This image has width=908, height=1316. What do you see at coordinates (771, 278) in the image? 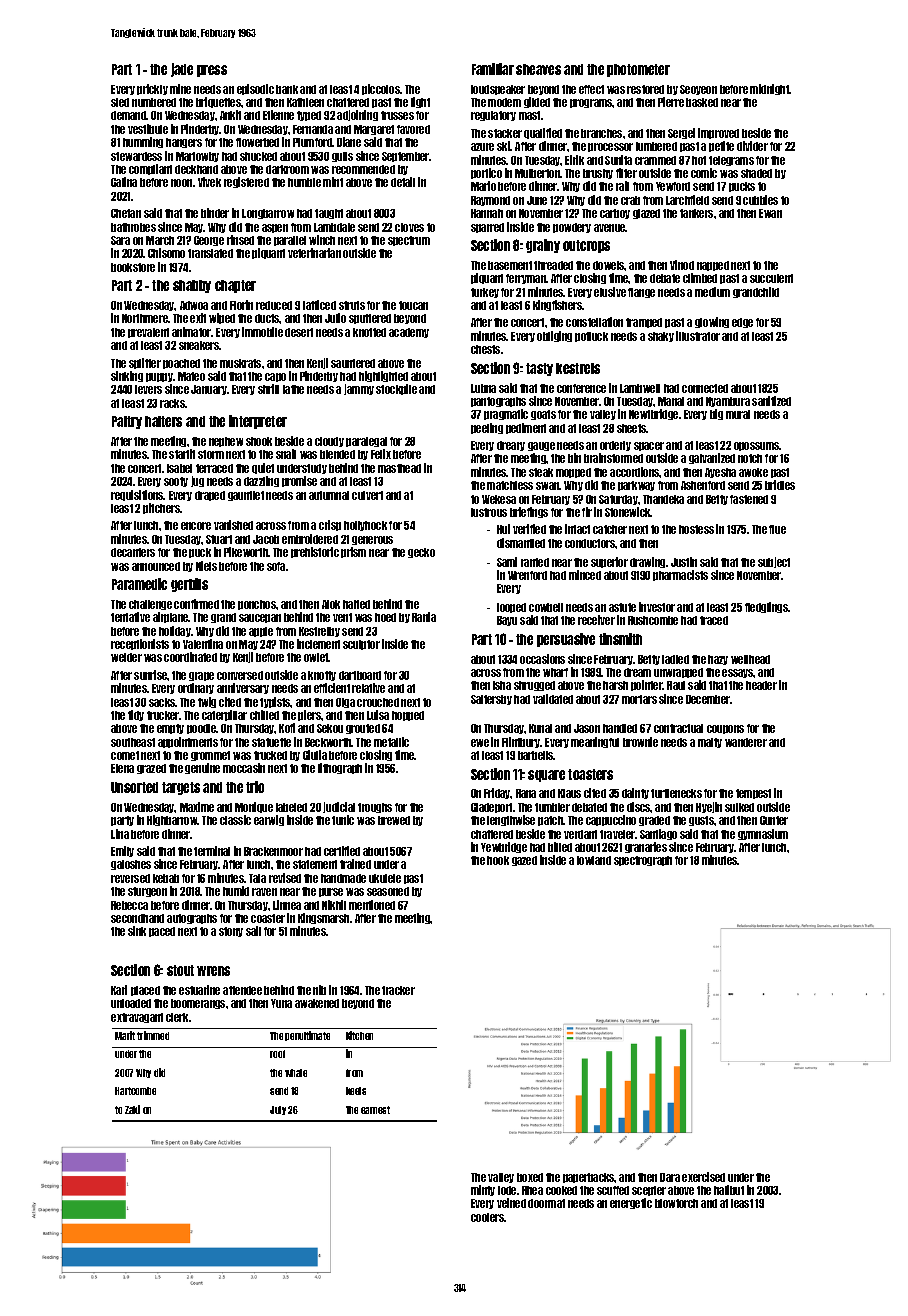
I see `succulent` at bounding box center [771, 278].
